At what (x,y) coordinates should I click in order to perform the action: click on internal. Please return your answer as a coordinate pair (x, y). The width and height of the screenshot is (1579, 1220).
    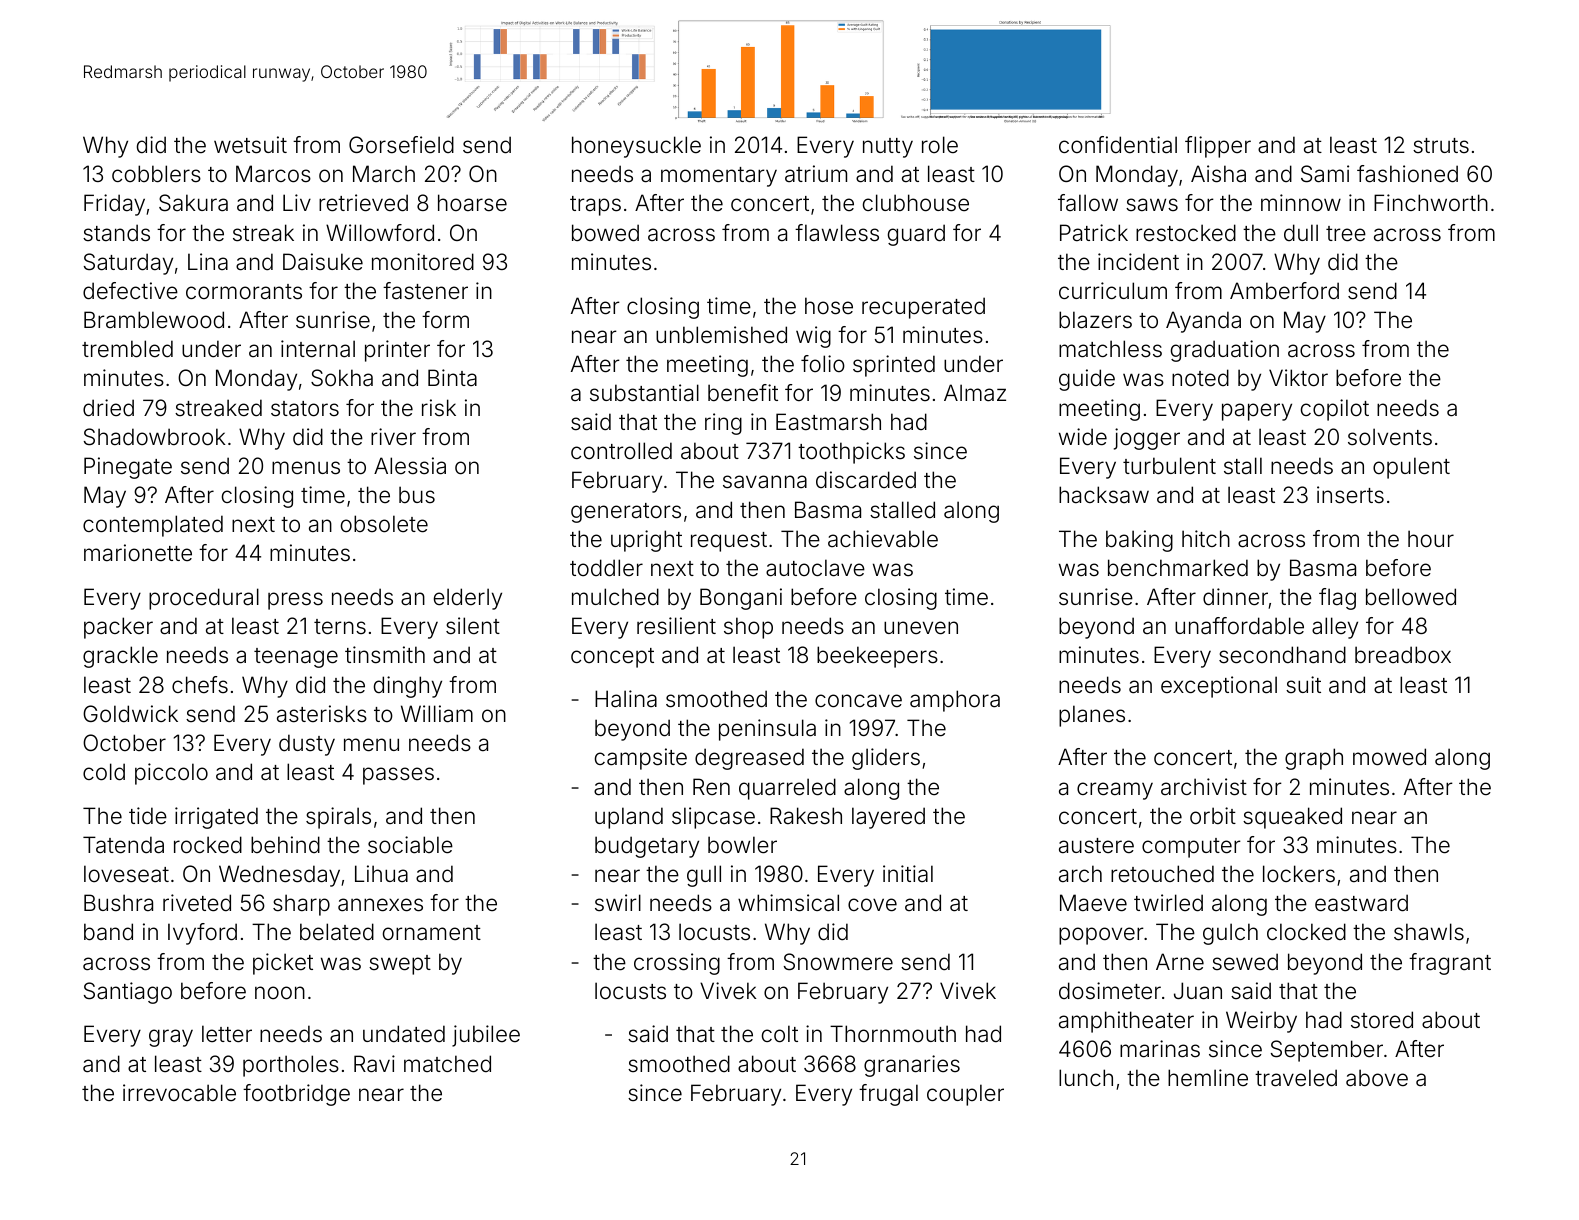
    Looking at the image, I should click on (318, 349).
